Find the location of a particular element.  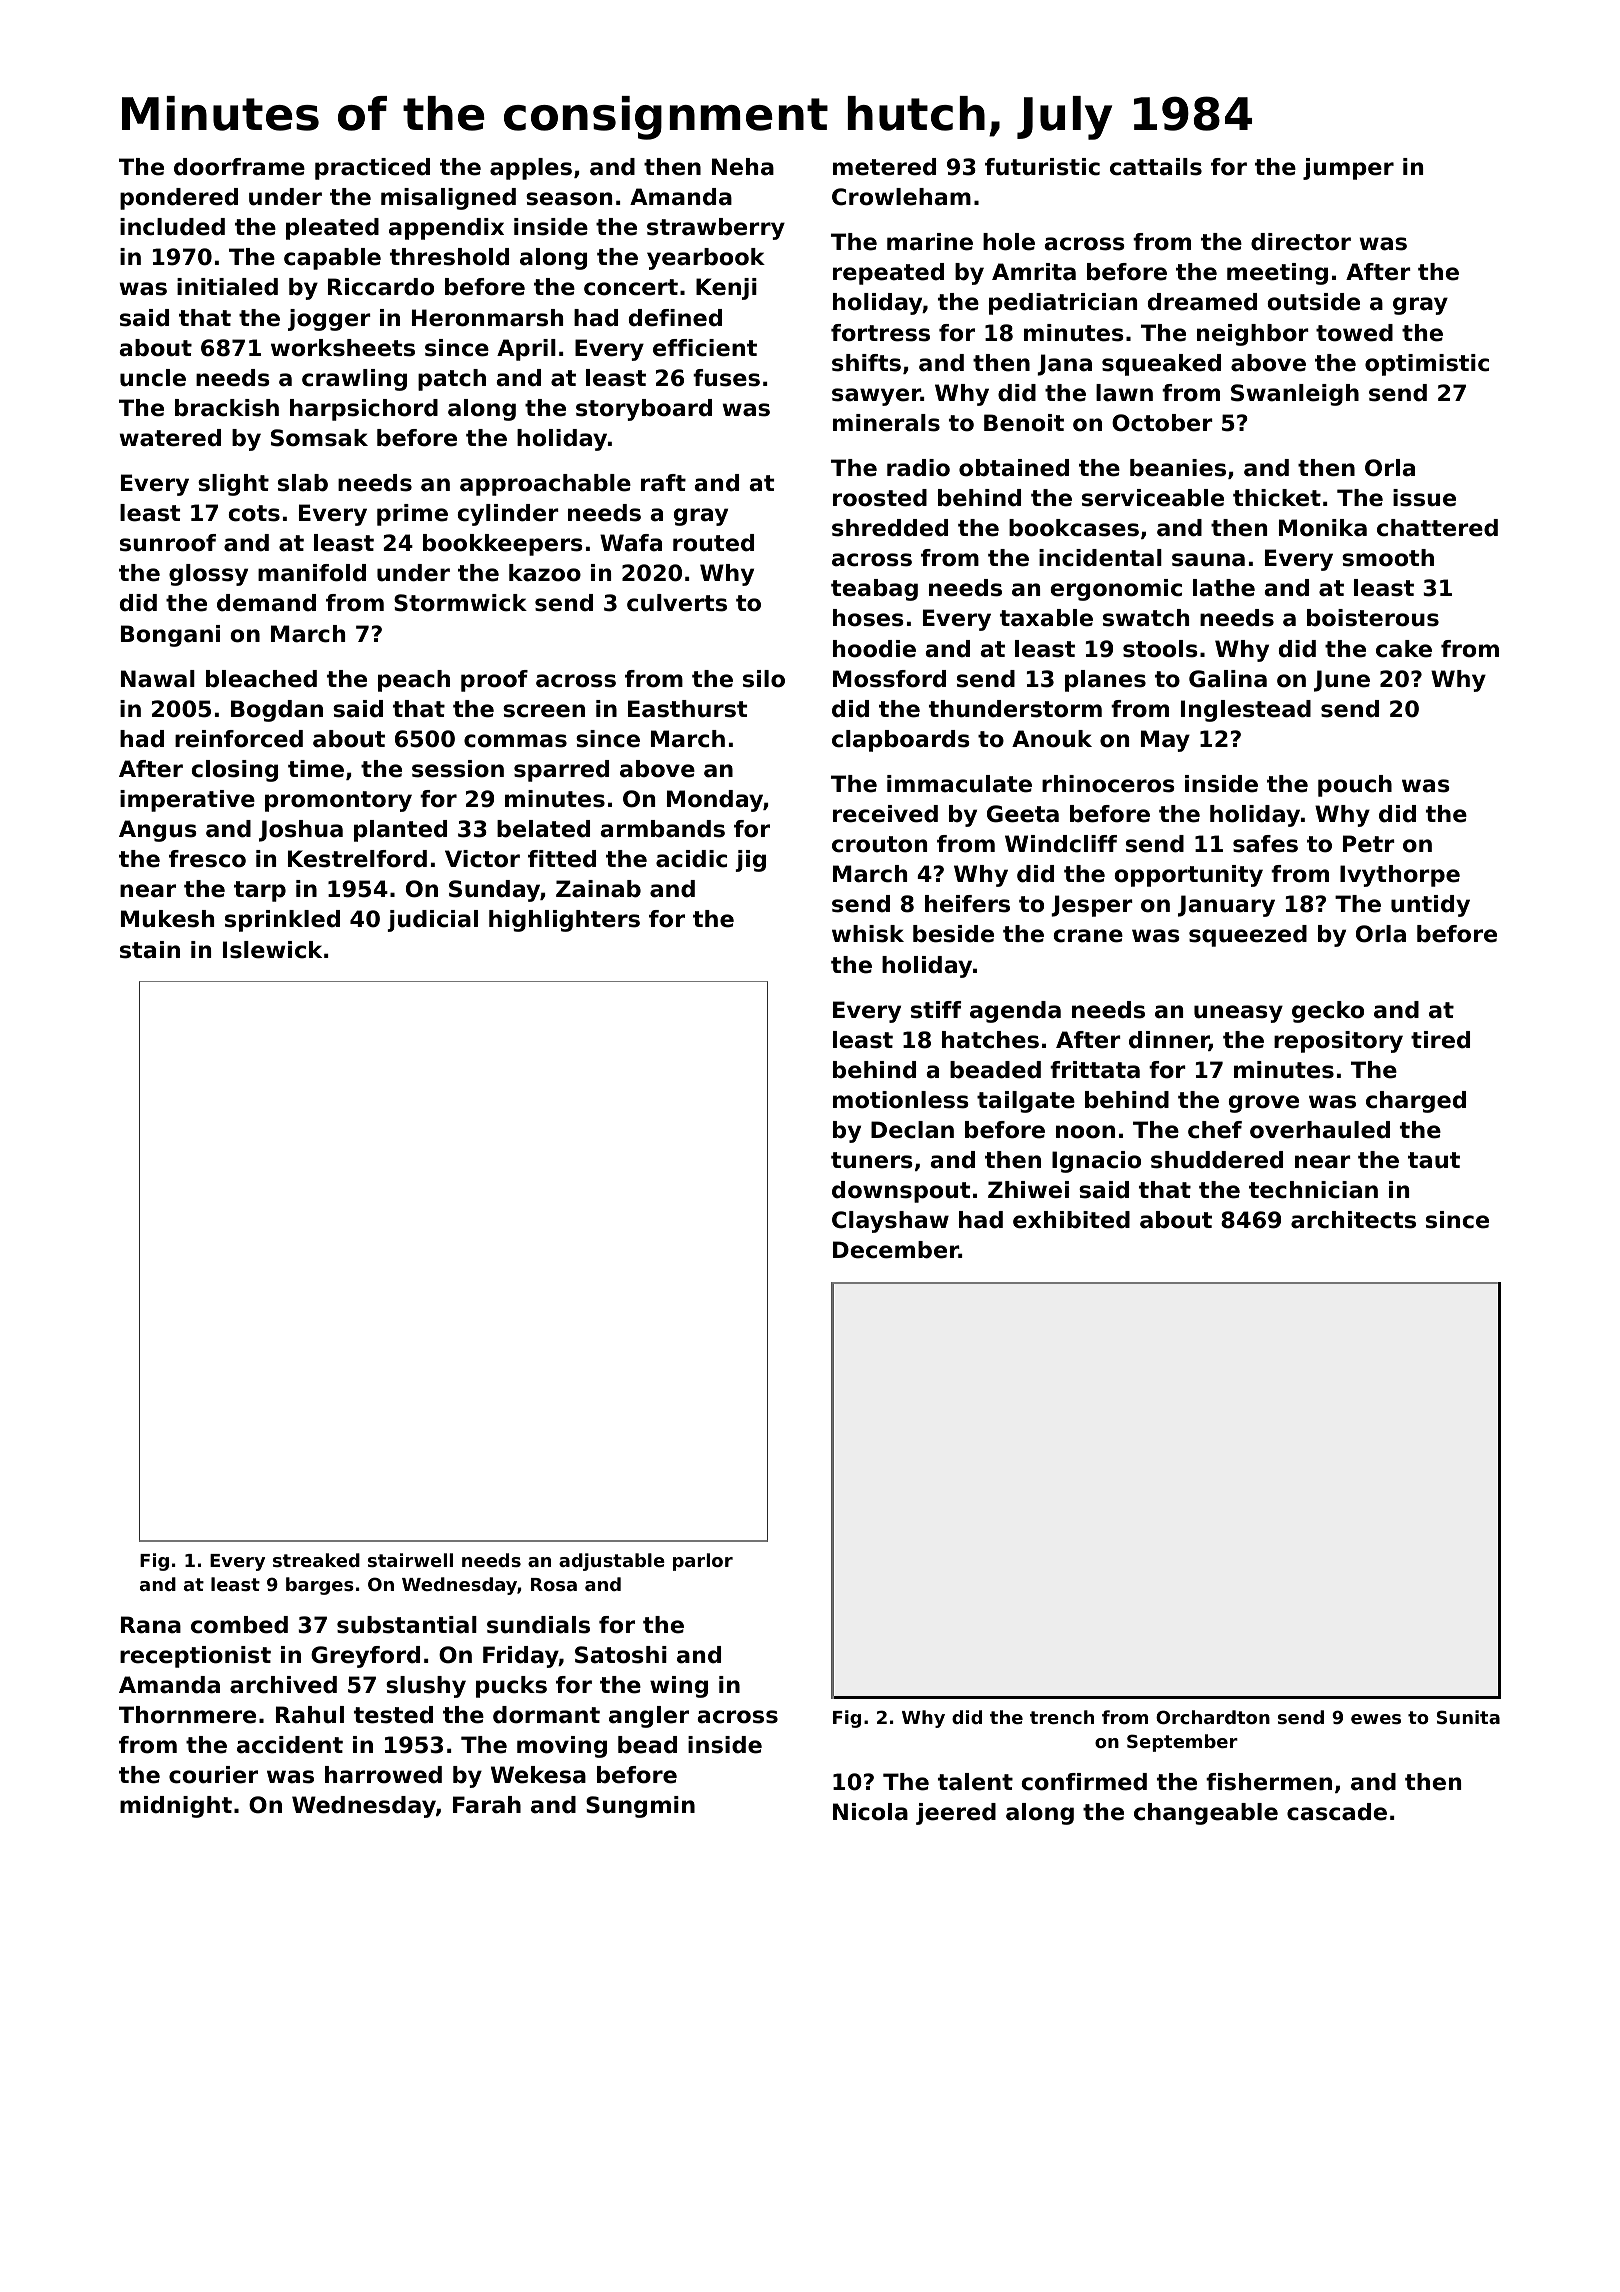

received is located at coordinates (885, 814).
